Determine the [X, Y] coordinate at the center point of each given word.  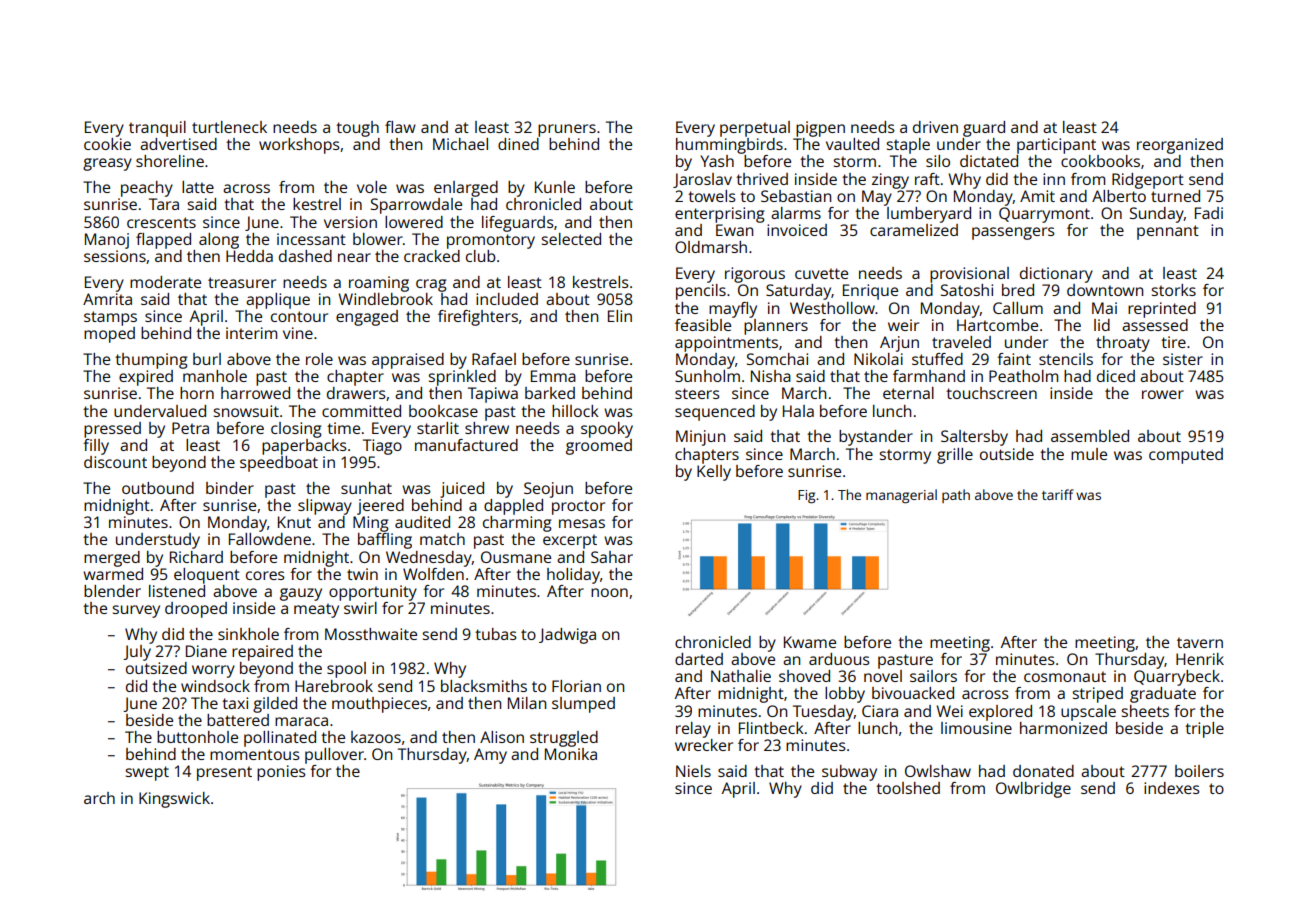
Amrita [107, 299]
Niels [693, 771]
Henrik [1200, 659]
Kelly [714, 473]
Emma [553, 376]
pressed [112, 430]
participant [1056, 146]
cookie [107, 144]
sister [1183, 359]
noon [609, 592]
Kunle [555, 187]
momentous [255, 754]
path [956, 496]
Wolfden [433, 574]
